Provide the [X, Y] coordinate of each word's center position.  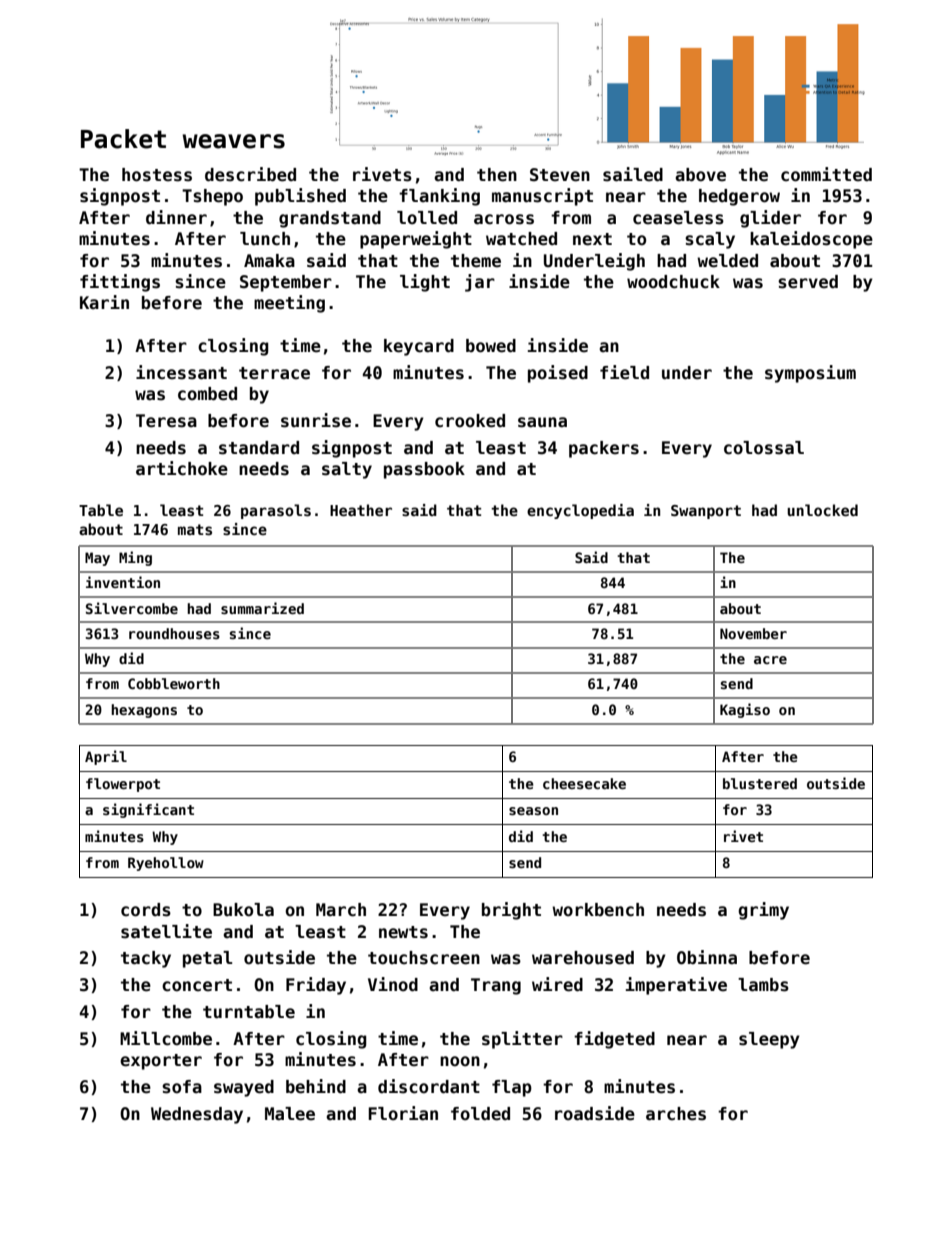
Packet [123, 139]
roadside [595, 1113]
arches [676, 1114]
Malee [290, 1114]
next [592, 239]
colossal [764, 448]
